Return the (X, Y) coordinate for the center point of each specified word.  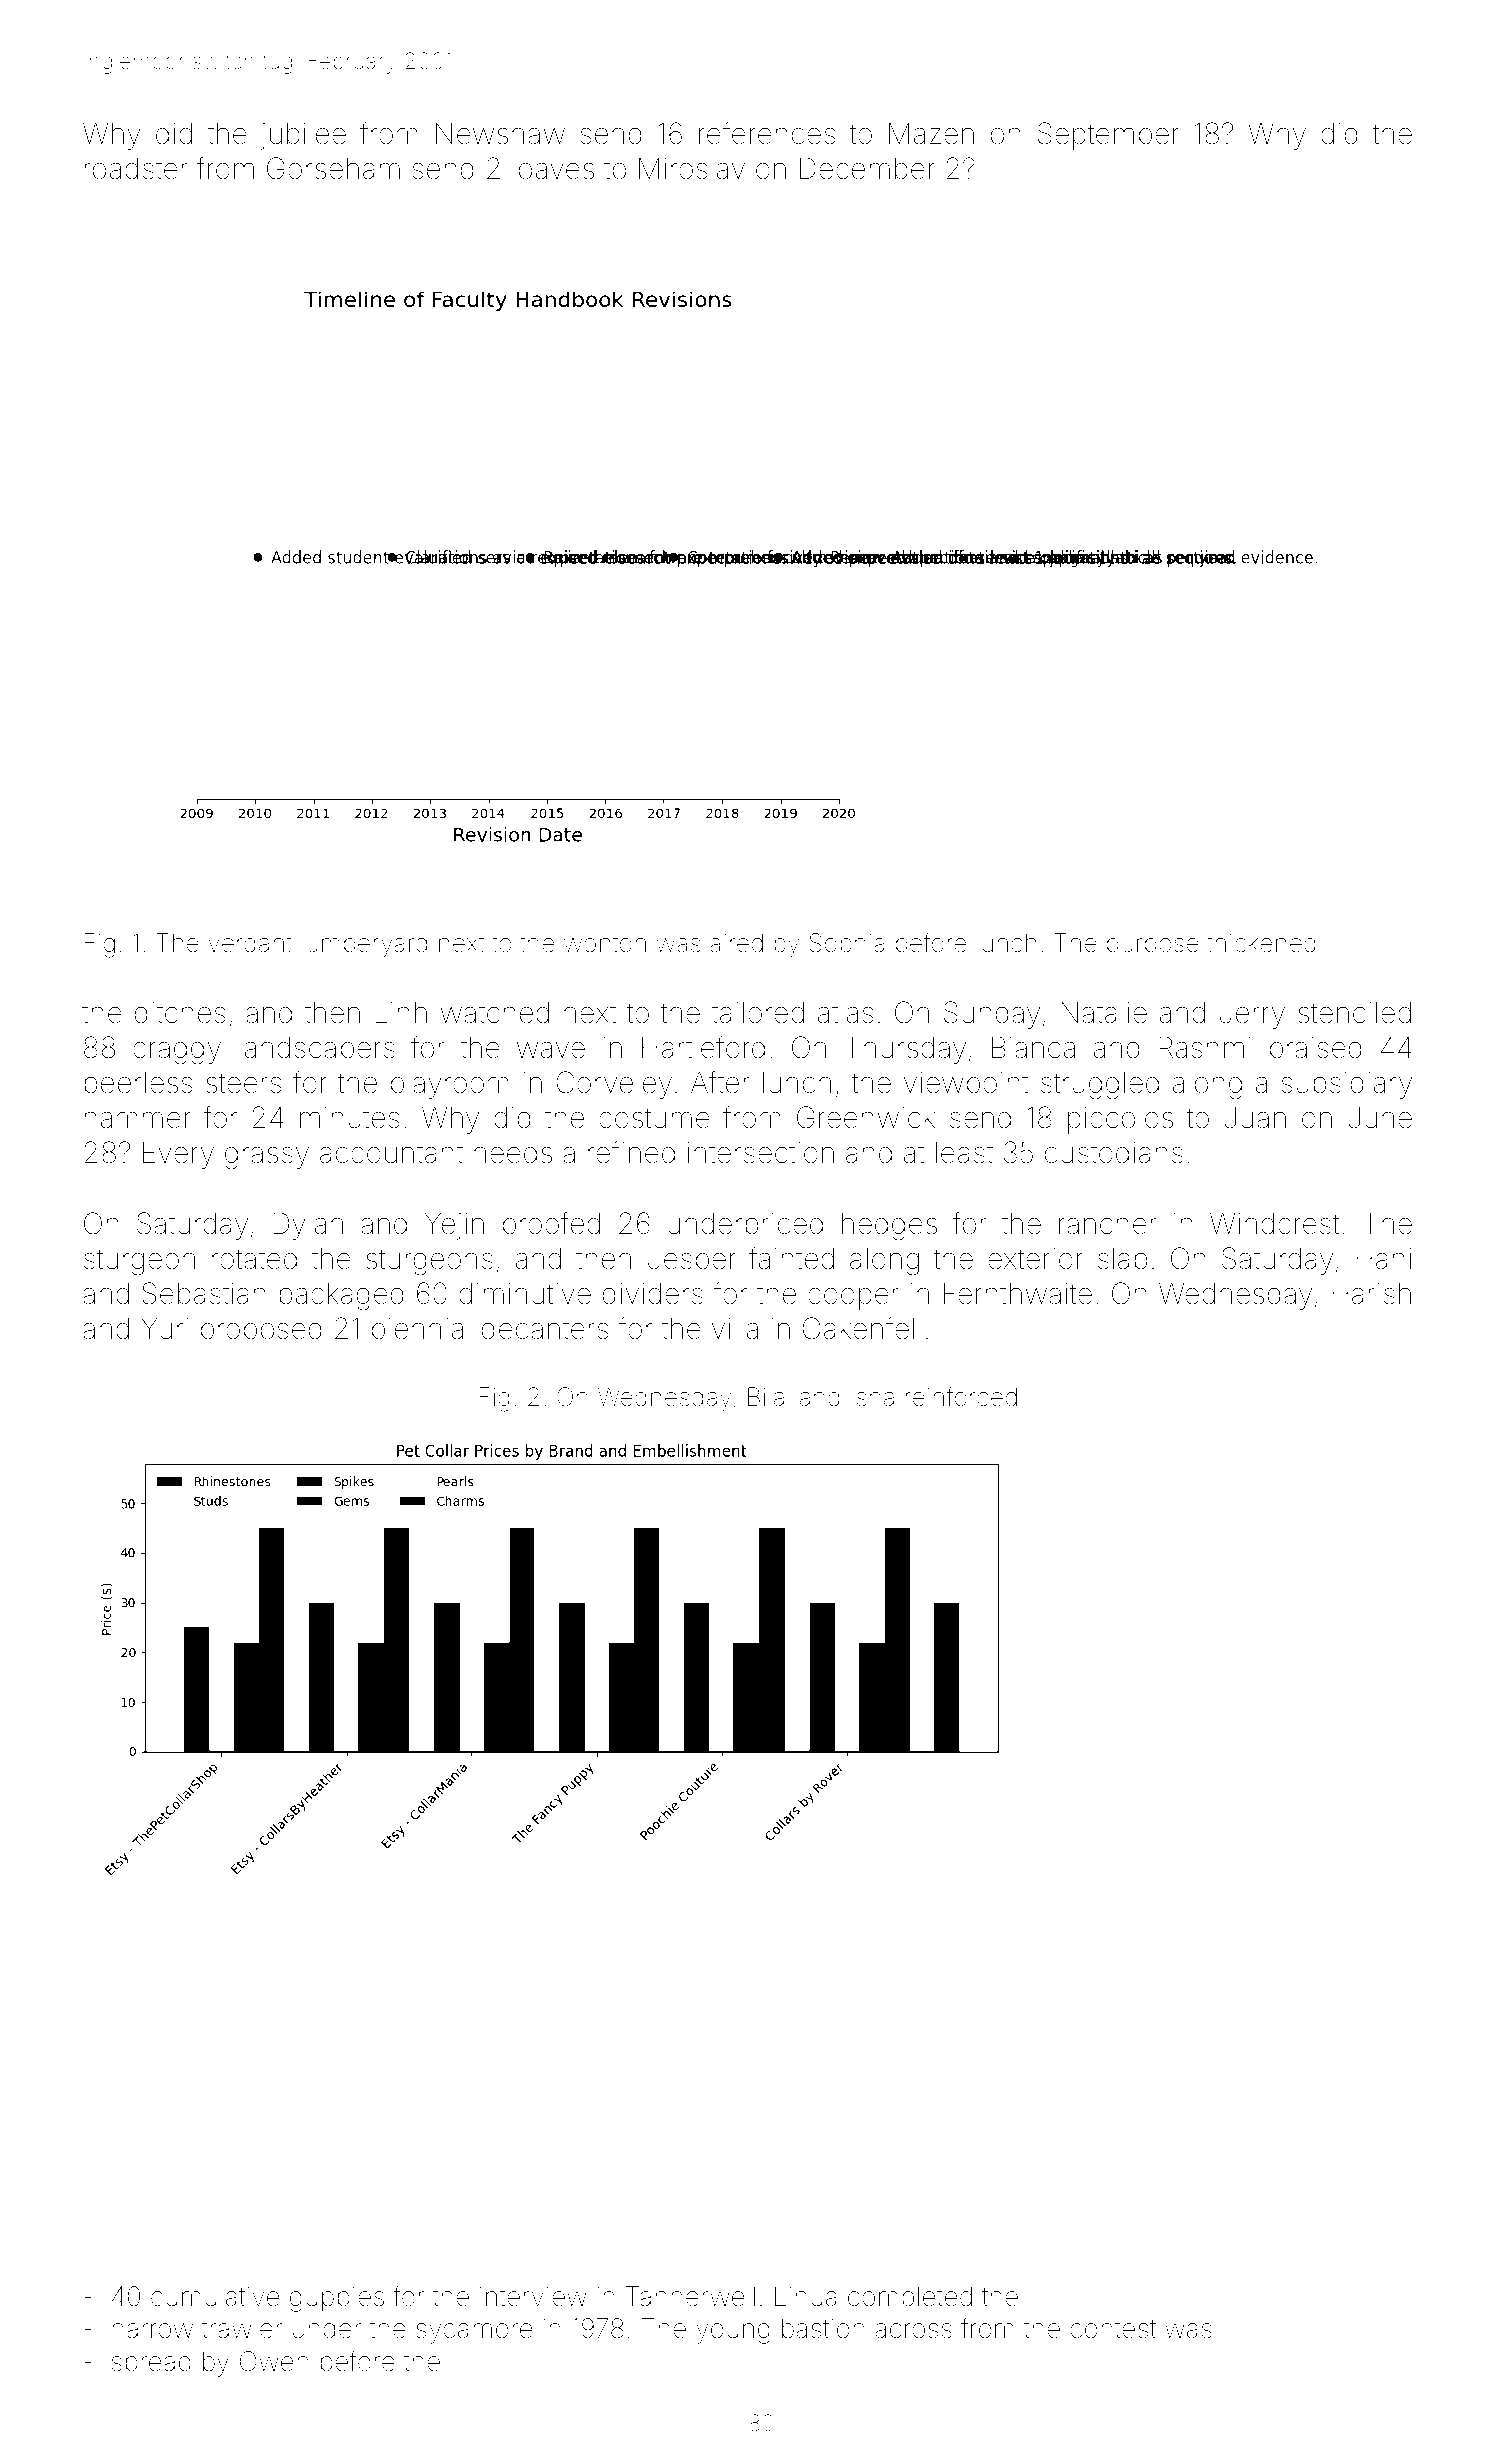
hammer (137, 1118)
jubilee (303, 136)
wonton (605, 944)
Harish (1371, 1294)
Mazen (931, 133)
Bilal (768, 1397)
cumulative (215, 2296)
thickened (1261, 943)
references (767, 133)
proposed (261, 1331)
